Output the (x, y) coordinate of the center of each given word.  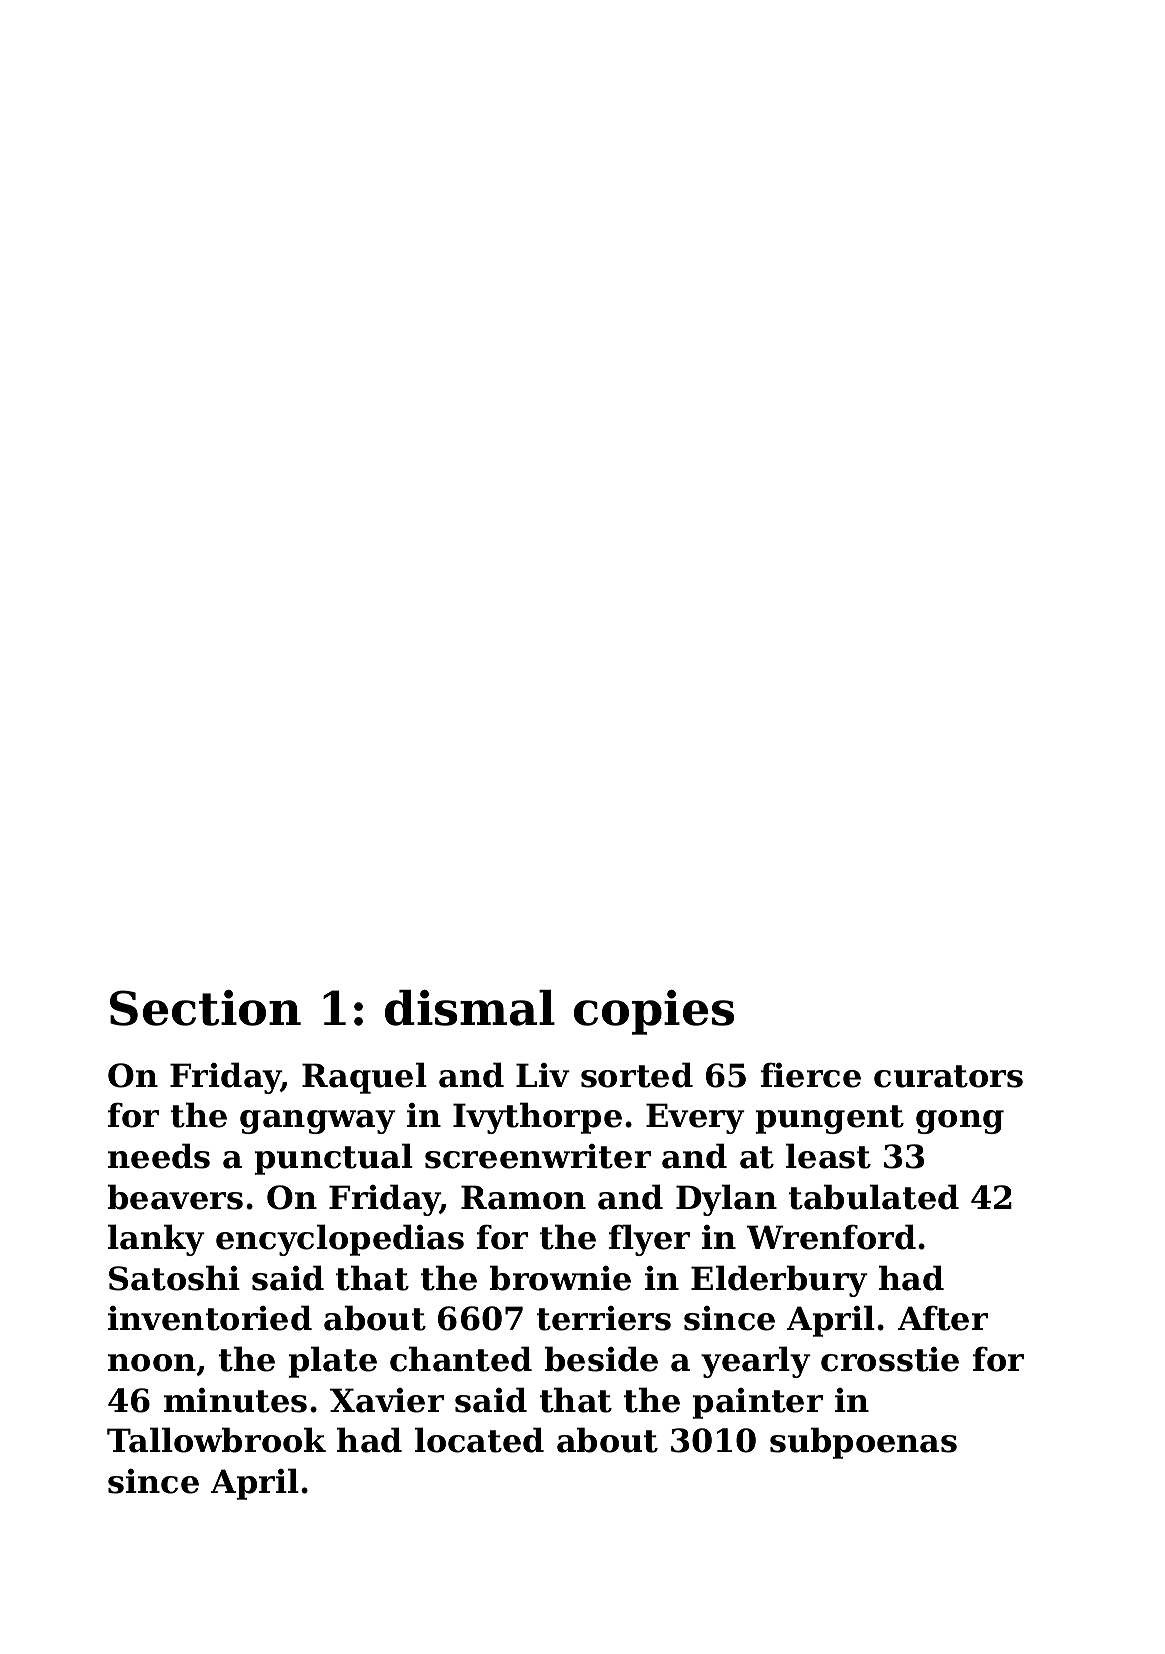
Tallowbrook (216, 1440)
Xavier (387, 1400)
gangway (318, 1122)
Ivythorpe (537, 1118)
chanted (461, 1359)
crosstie (890, 1359)
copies (654, 1012)
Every (695, 1118)
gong (960, 1122)
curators (948, 1076)
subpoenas (863, 1443)
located (479, 1440)
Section (205, 1008)
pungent (829, 1119)
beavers (175, 1197)
